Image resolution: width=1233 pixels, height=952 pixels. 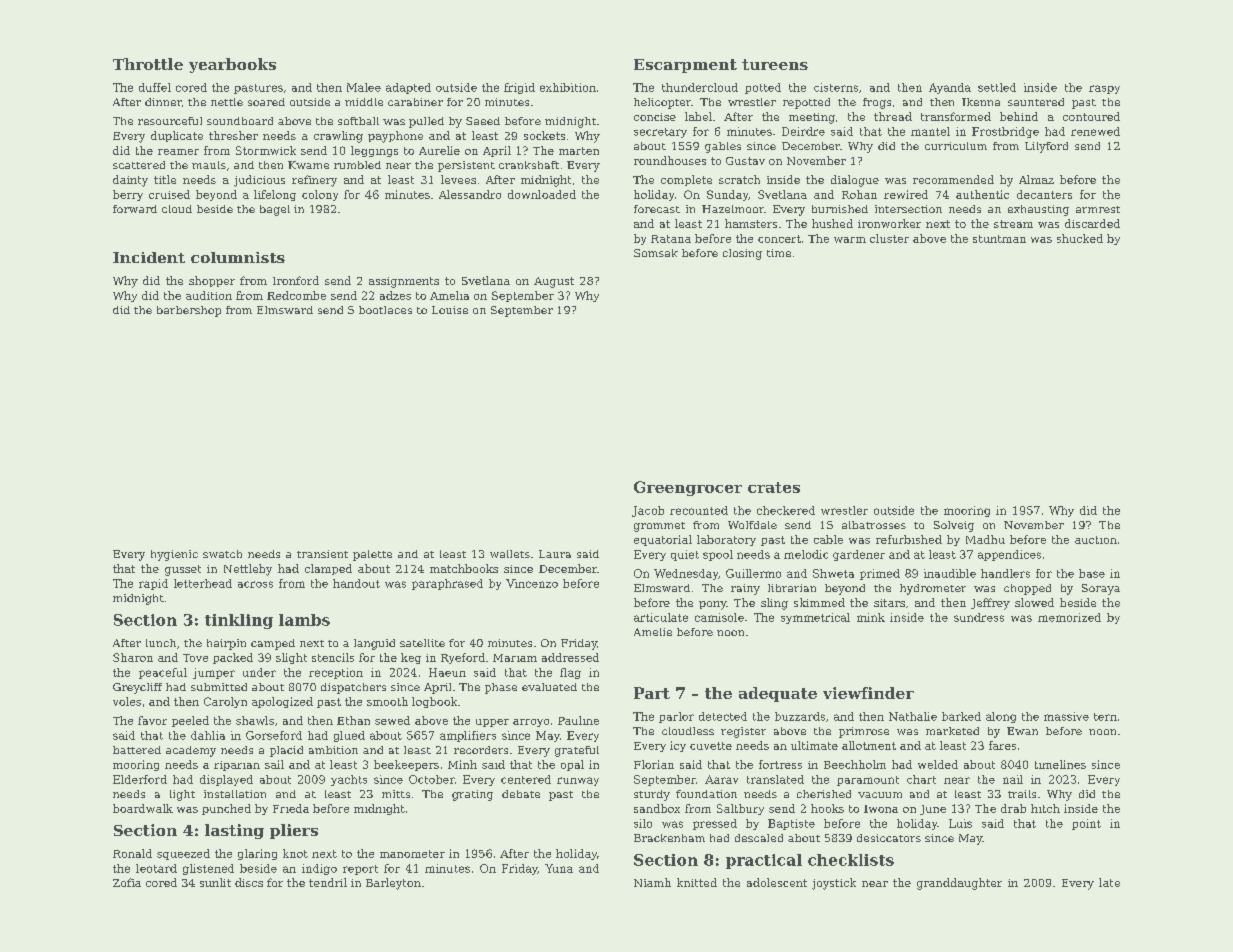 I want to click on warm, so click(x=850, y=240).
